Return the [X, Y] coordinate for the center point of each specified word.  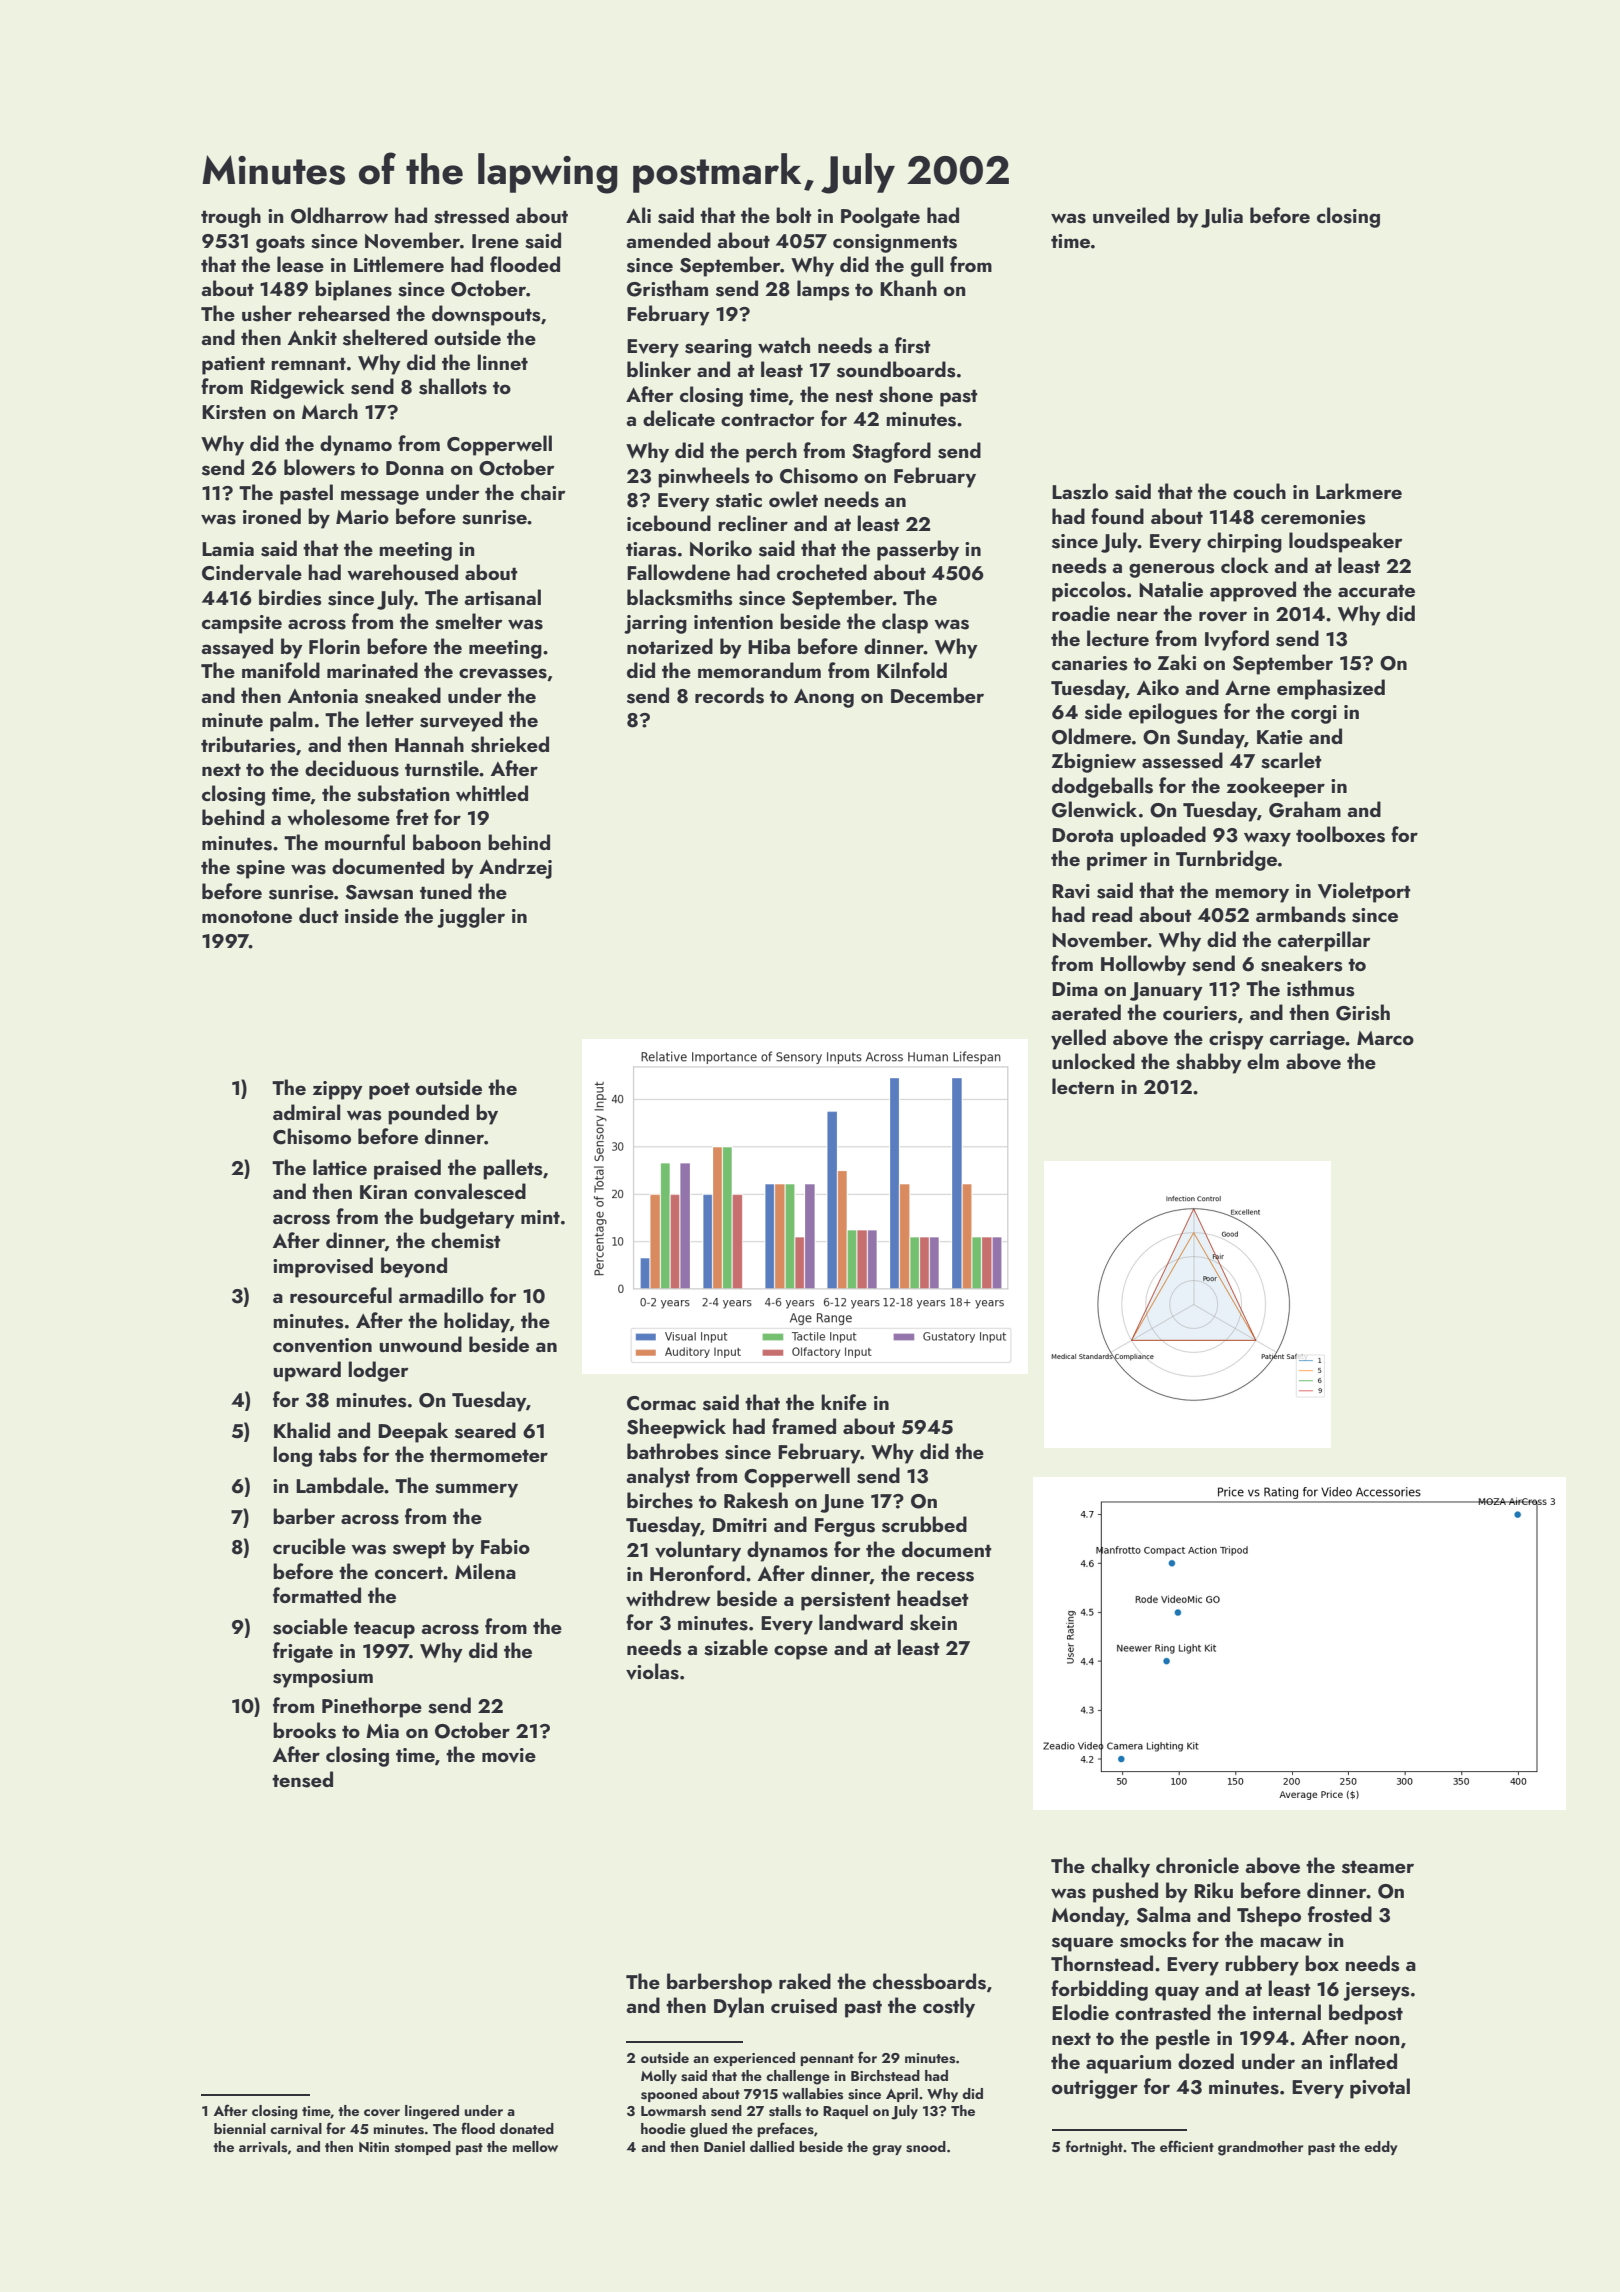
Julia [1222, 217]
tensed [302, 1779]
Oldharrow [339, 215]
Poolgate [880, 217]
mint [540, 1217]
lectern [1083, 1086]
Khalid [302, 1430]
